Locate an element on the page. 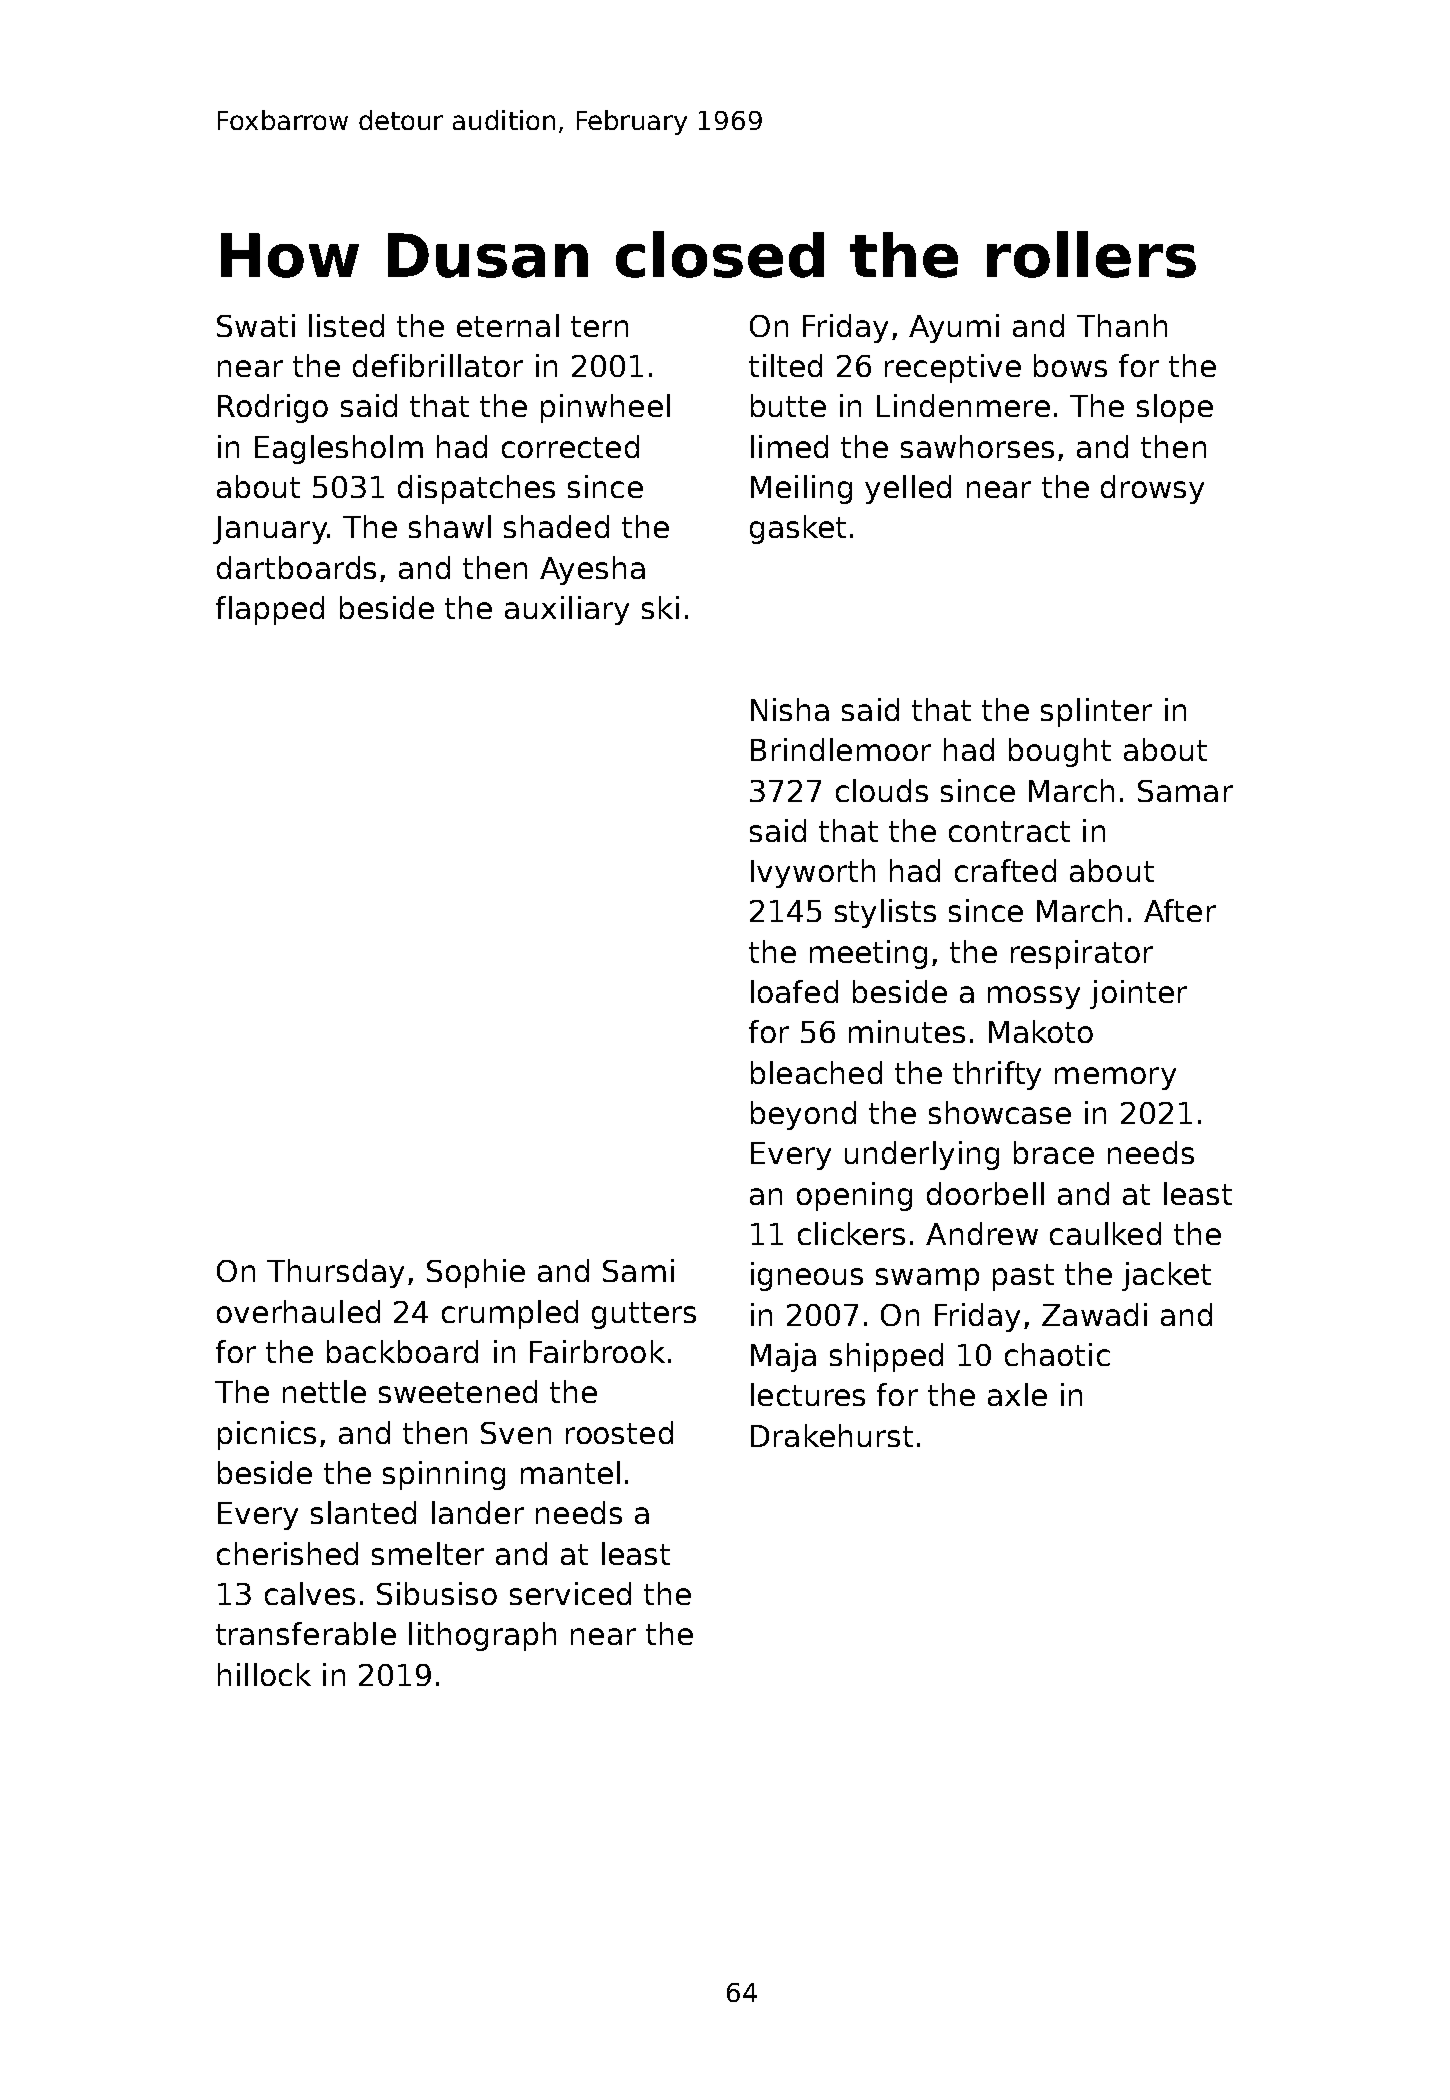 Image resolution: width=1450 pixels, height=2100 pixels. flapped is located at coordinates (270, 610).
